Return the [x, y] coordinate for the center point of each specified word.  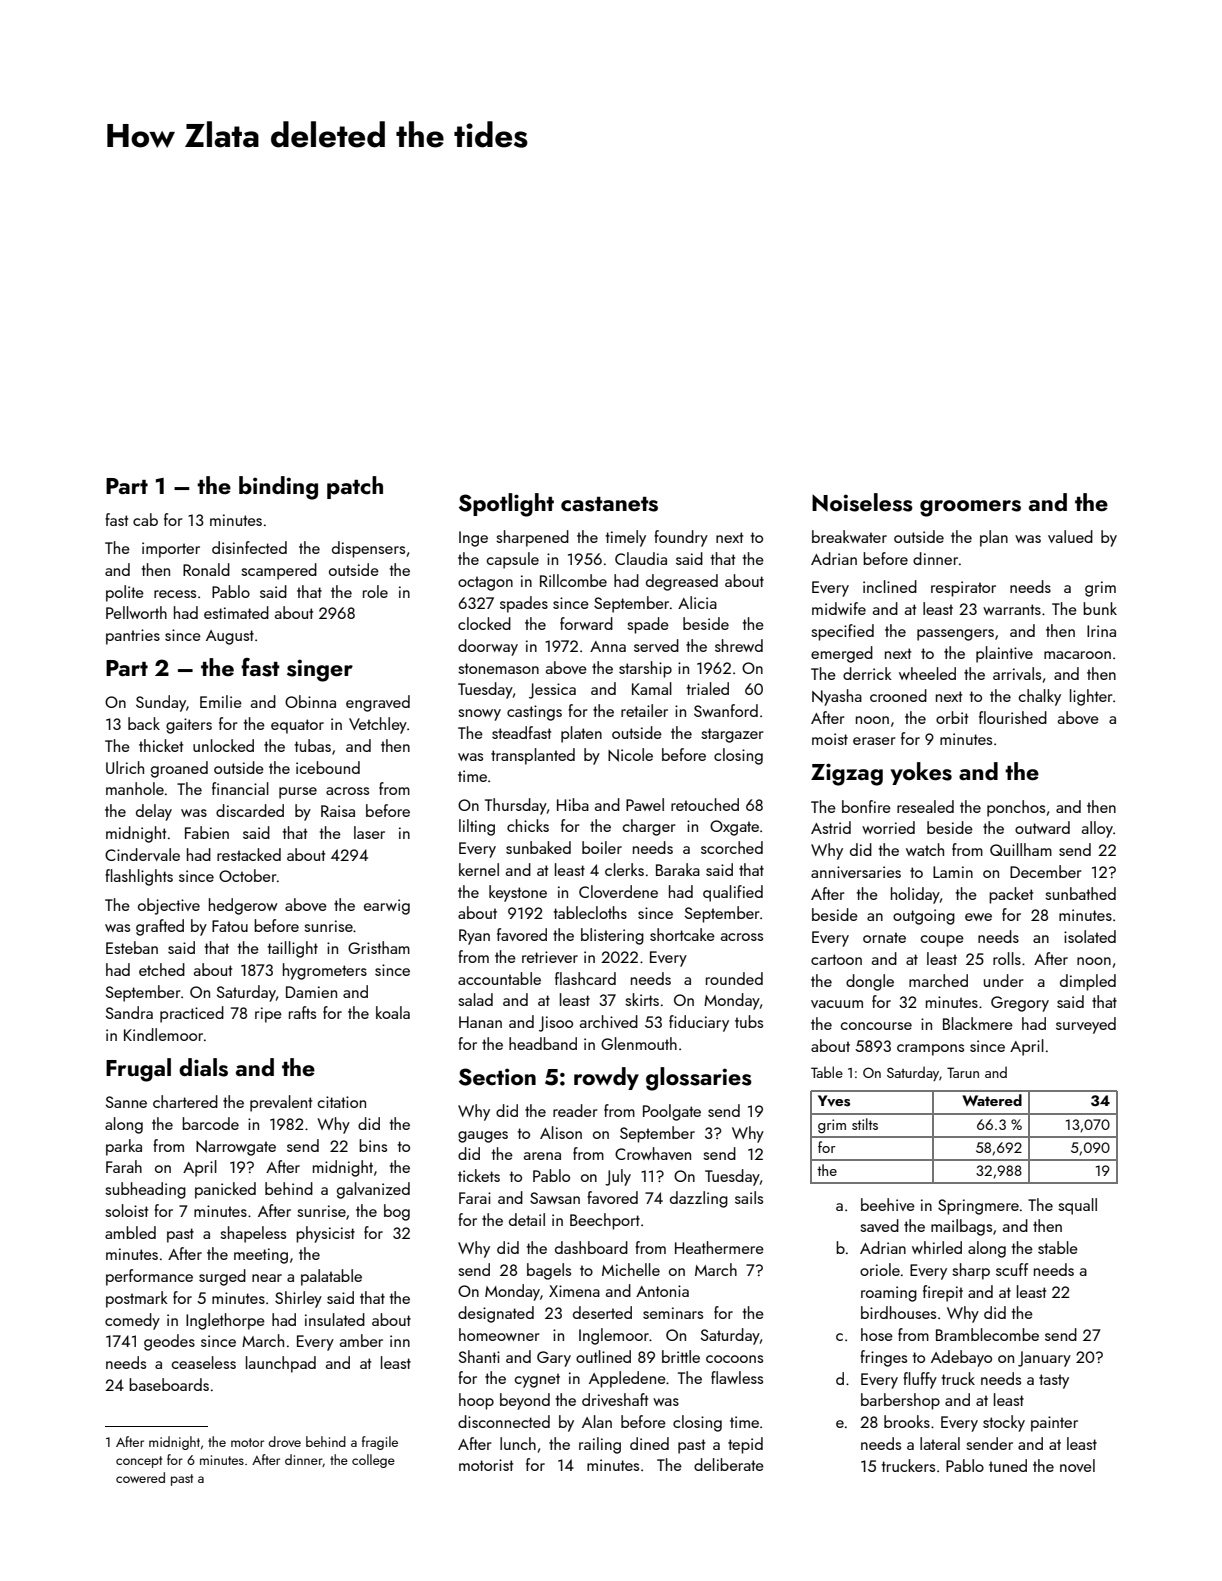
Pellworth [136, 612]
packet [1011, 895]
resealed [925, 806]
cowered [140, 1477]
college [373, 1461]
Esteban [132, 947]
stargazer [732, 735]
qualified [733, 893]
